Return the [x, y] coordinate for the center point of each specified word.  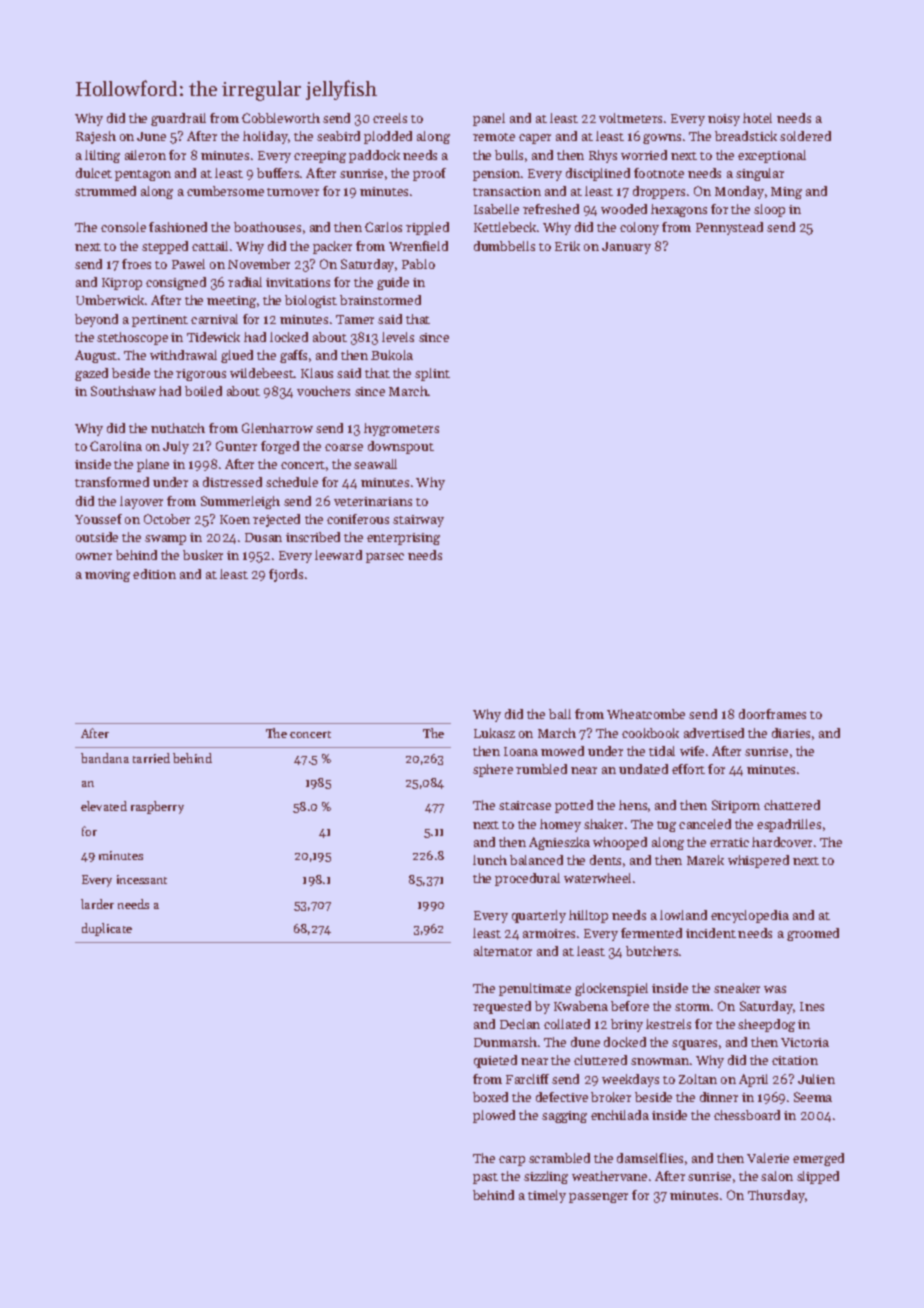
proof [429, 174]
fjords [286, 575]
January [626, 248]
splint [432, 374]
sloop [769, 210]
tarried [151, 758]
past [485, 1178]
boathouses [267, 227]
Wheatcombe [646, 714]
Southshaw [123, 391]
